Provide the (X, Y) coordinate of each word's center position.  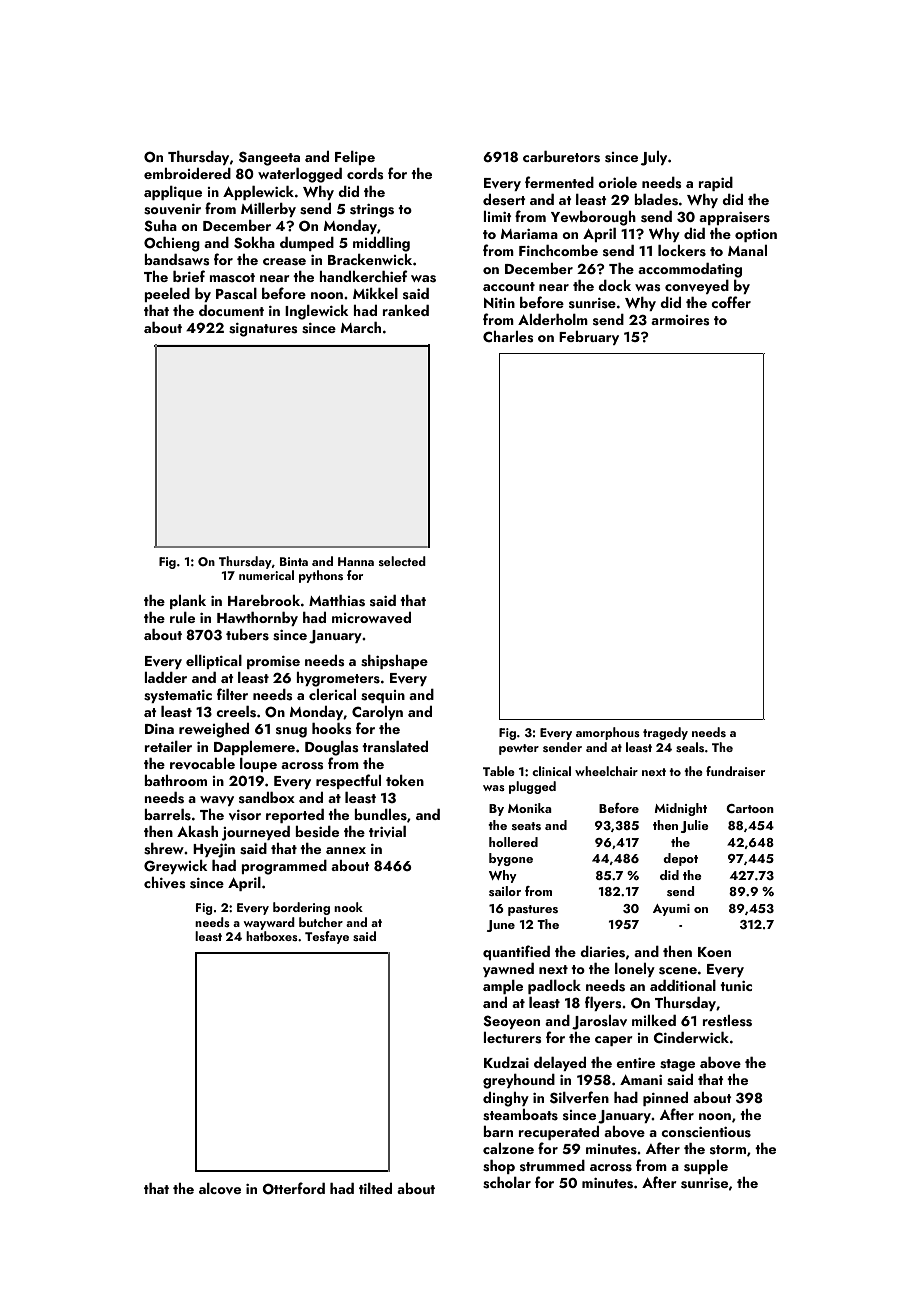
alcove (220, 1189)
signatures (263, 330)
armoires (680, 320)
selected (402, 561)
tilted (375, 1188)
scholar (507, 1183)
